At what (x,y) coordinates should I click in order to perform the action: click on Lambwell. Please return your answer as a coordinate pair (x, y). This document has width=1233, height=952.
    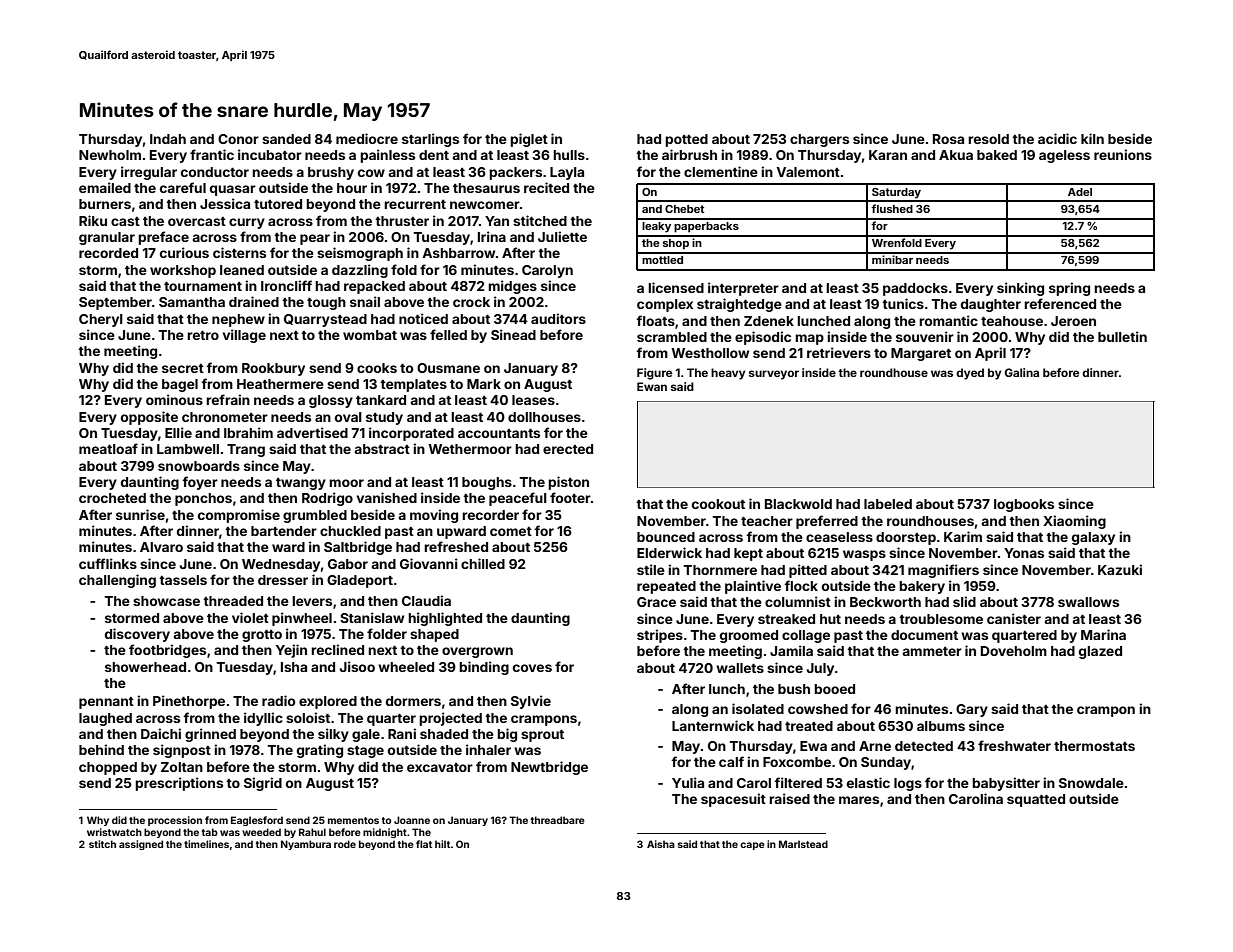
    Looking at the image, I should click on (188, 449).
